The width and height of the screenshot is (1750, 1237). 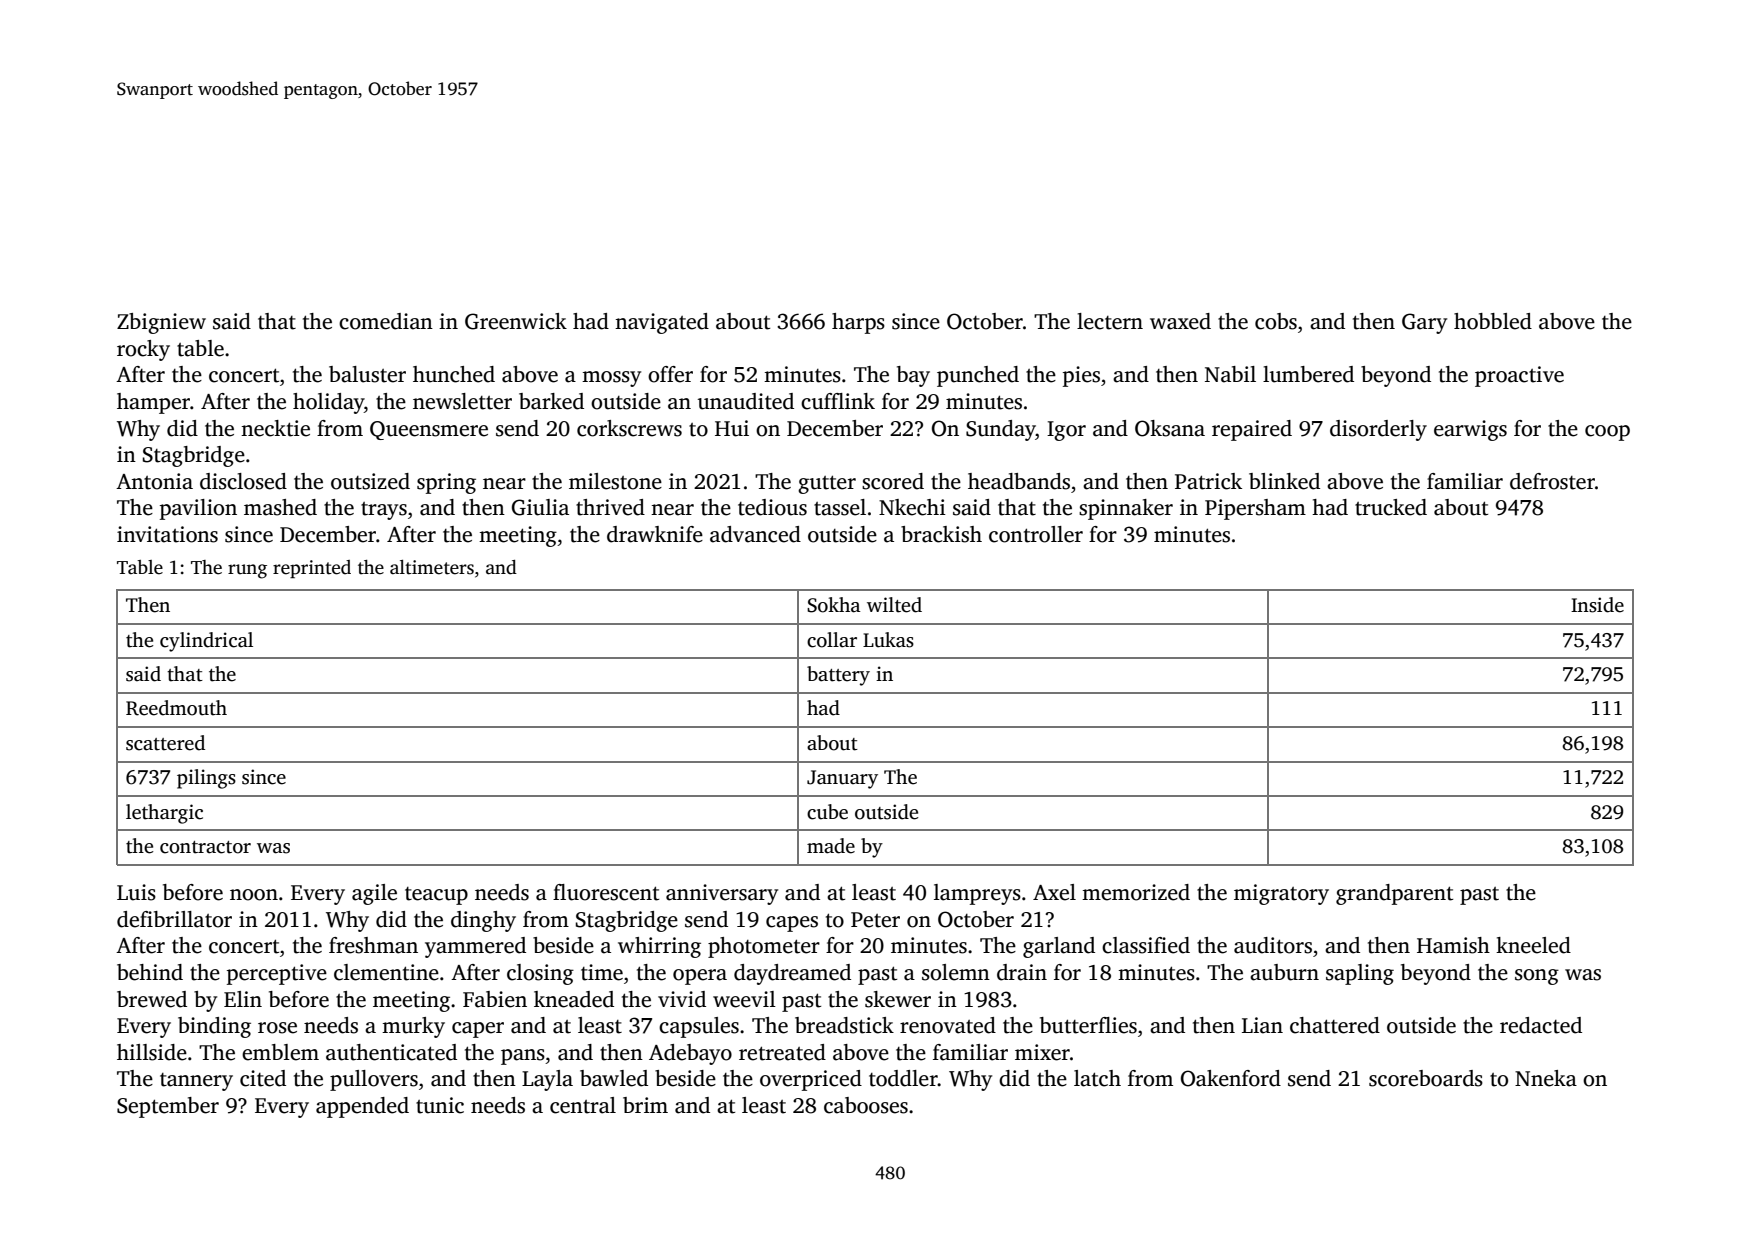 What do you see at coordinates (1276, 321) in the screenshot?
I see `cobs` at bounding box center [1276, 321].
